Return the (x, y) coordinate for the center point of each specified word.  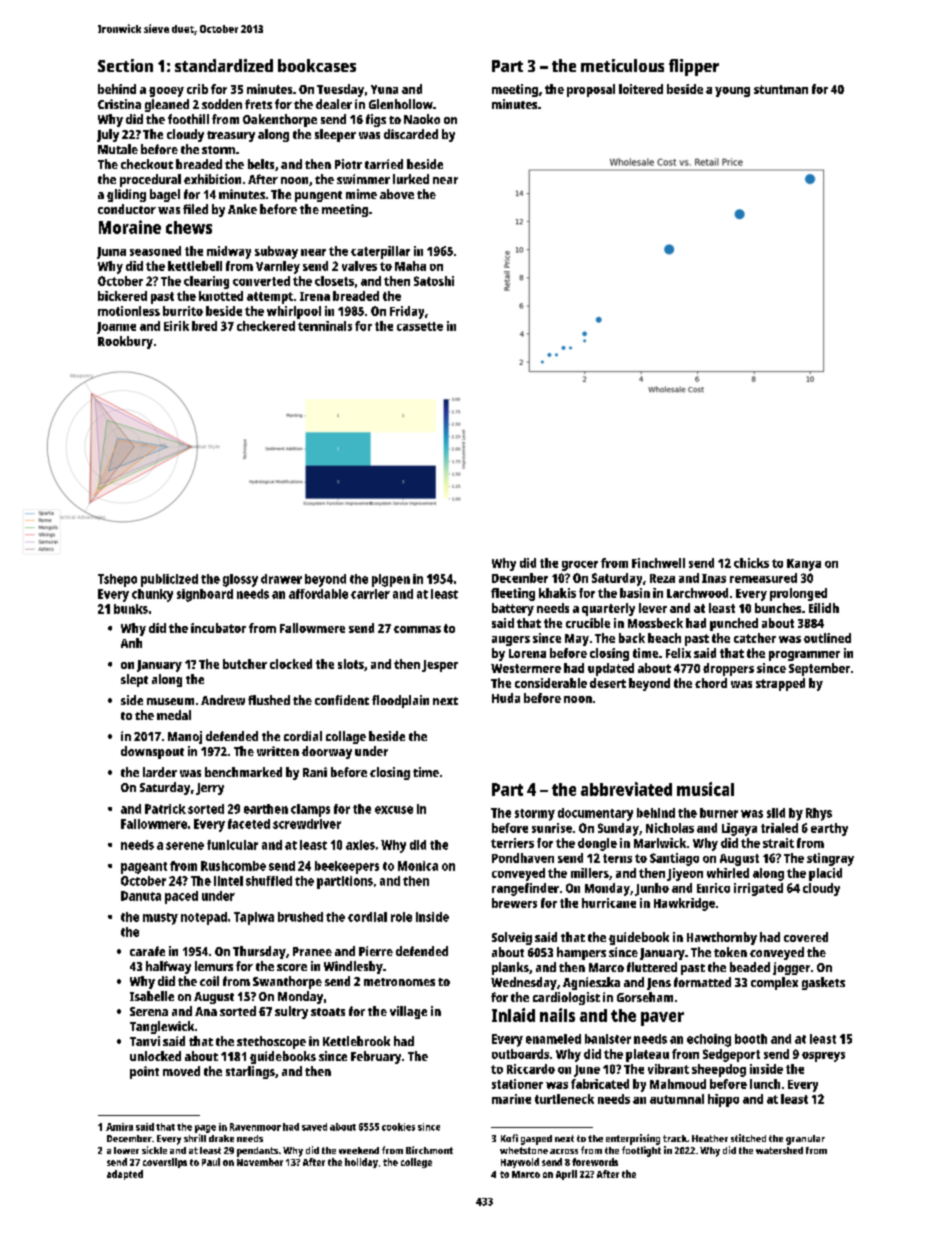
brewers (514, 903)
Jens (659, 984)
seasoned (155, 251)
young (732, 92)
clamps (310, 810)
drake (221, 1138)
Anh (131, 643)
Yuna (384, 89)
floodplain (400, 701)
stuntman (781, 89)
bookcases (317, 65)
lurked (411, 179)
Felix (678, 653)
